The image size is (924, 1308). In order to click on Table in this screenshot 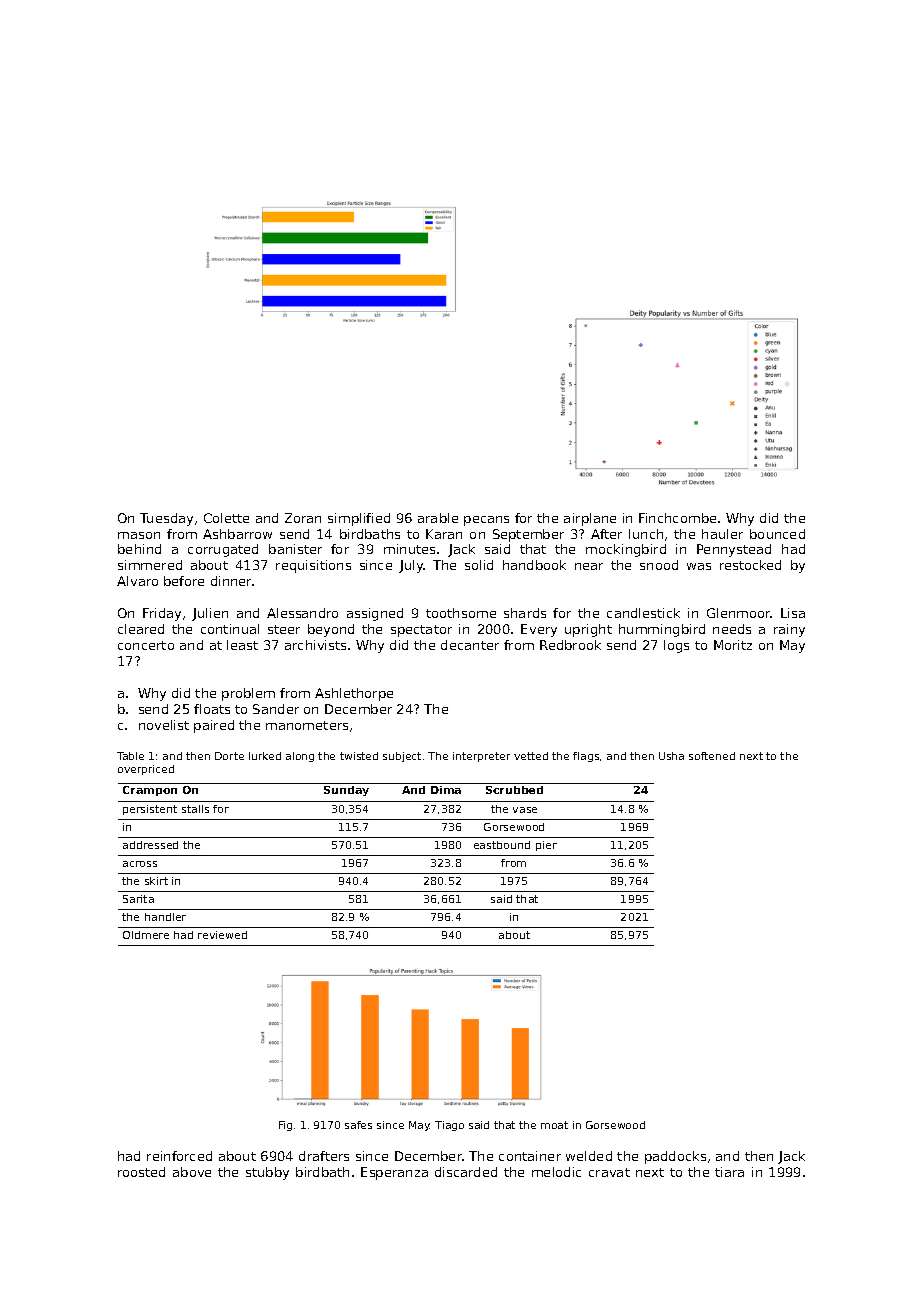, I will do `click(130, 756)`.
